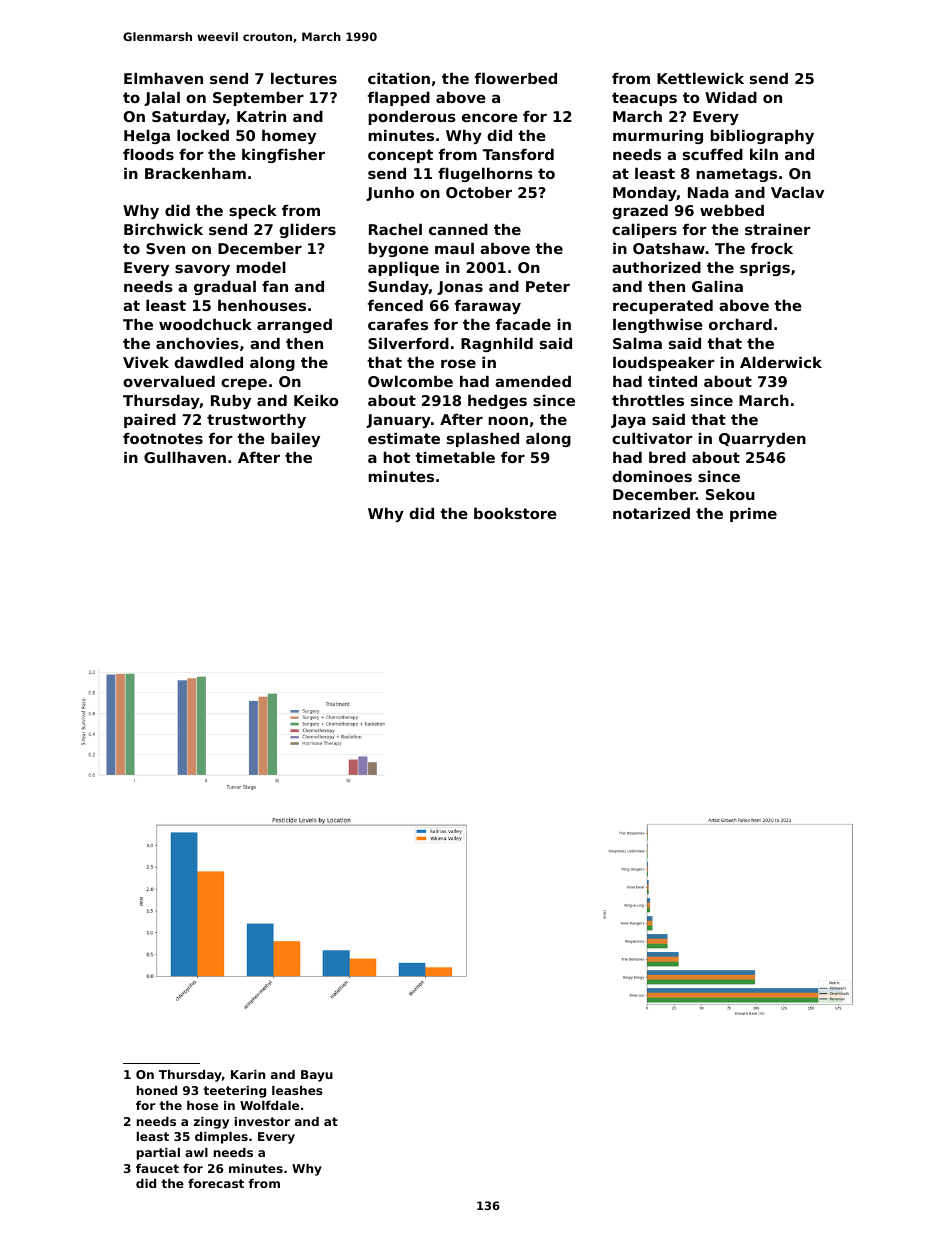  I want to click on Bayu, so click(317, 1076).
